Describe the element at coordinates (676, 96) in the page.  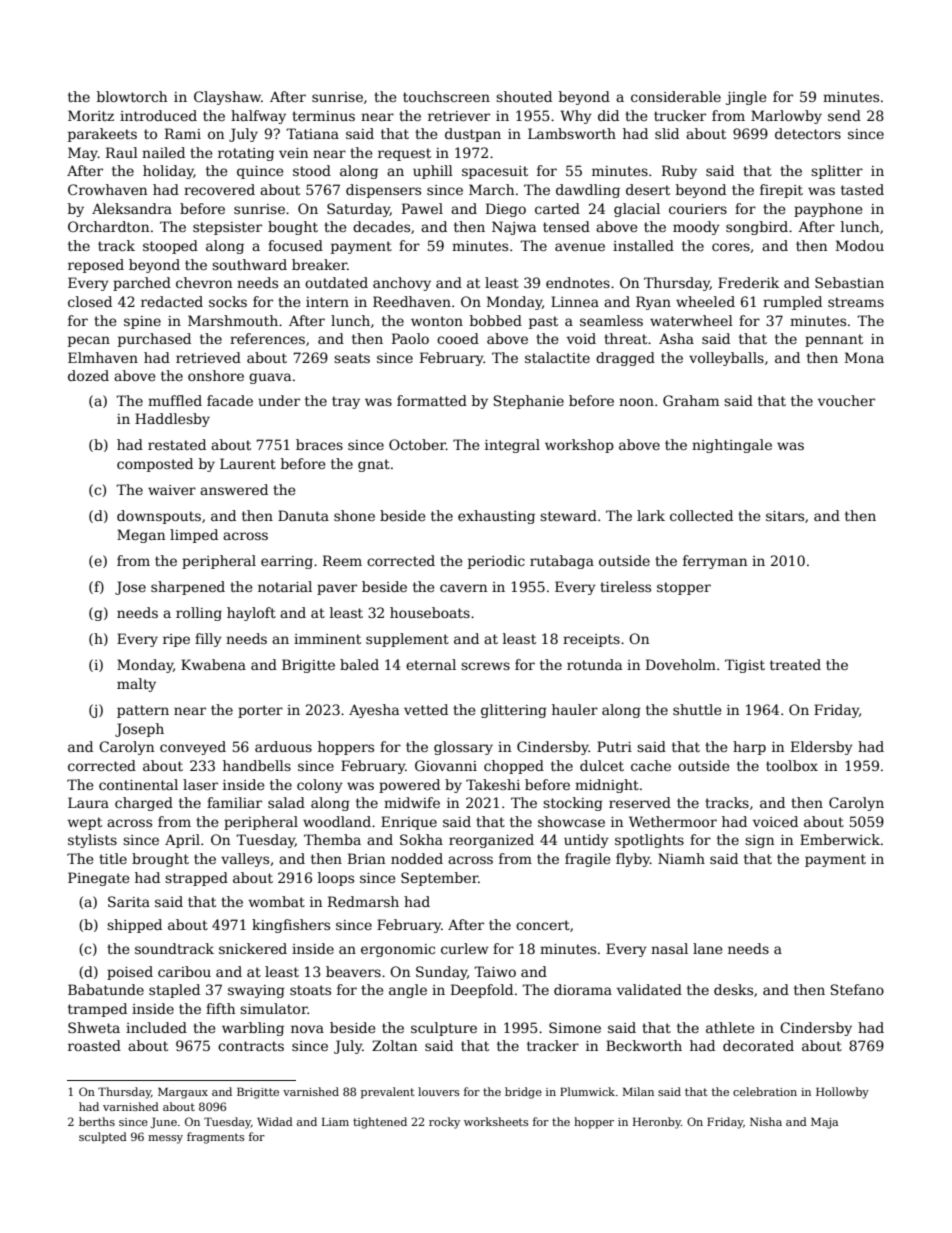
I see `considerable` at that location.
